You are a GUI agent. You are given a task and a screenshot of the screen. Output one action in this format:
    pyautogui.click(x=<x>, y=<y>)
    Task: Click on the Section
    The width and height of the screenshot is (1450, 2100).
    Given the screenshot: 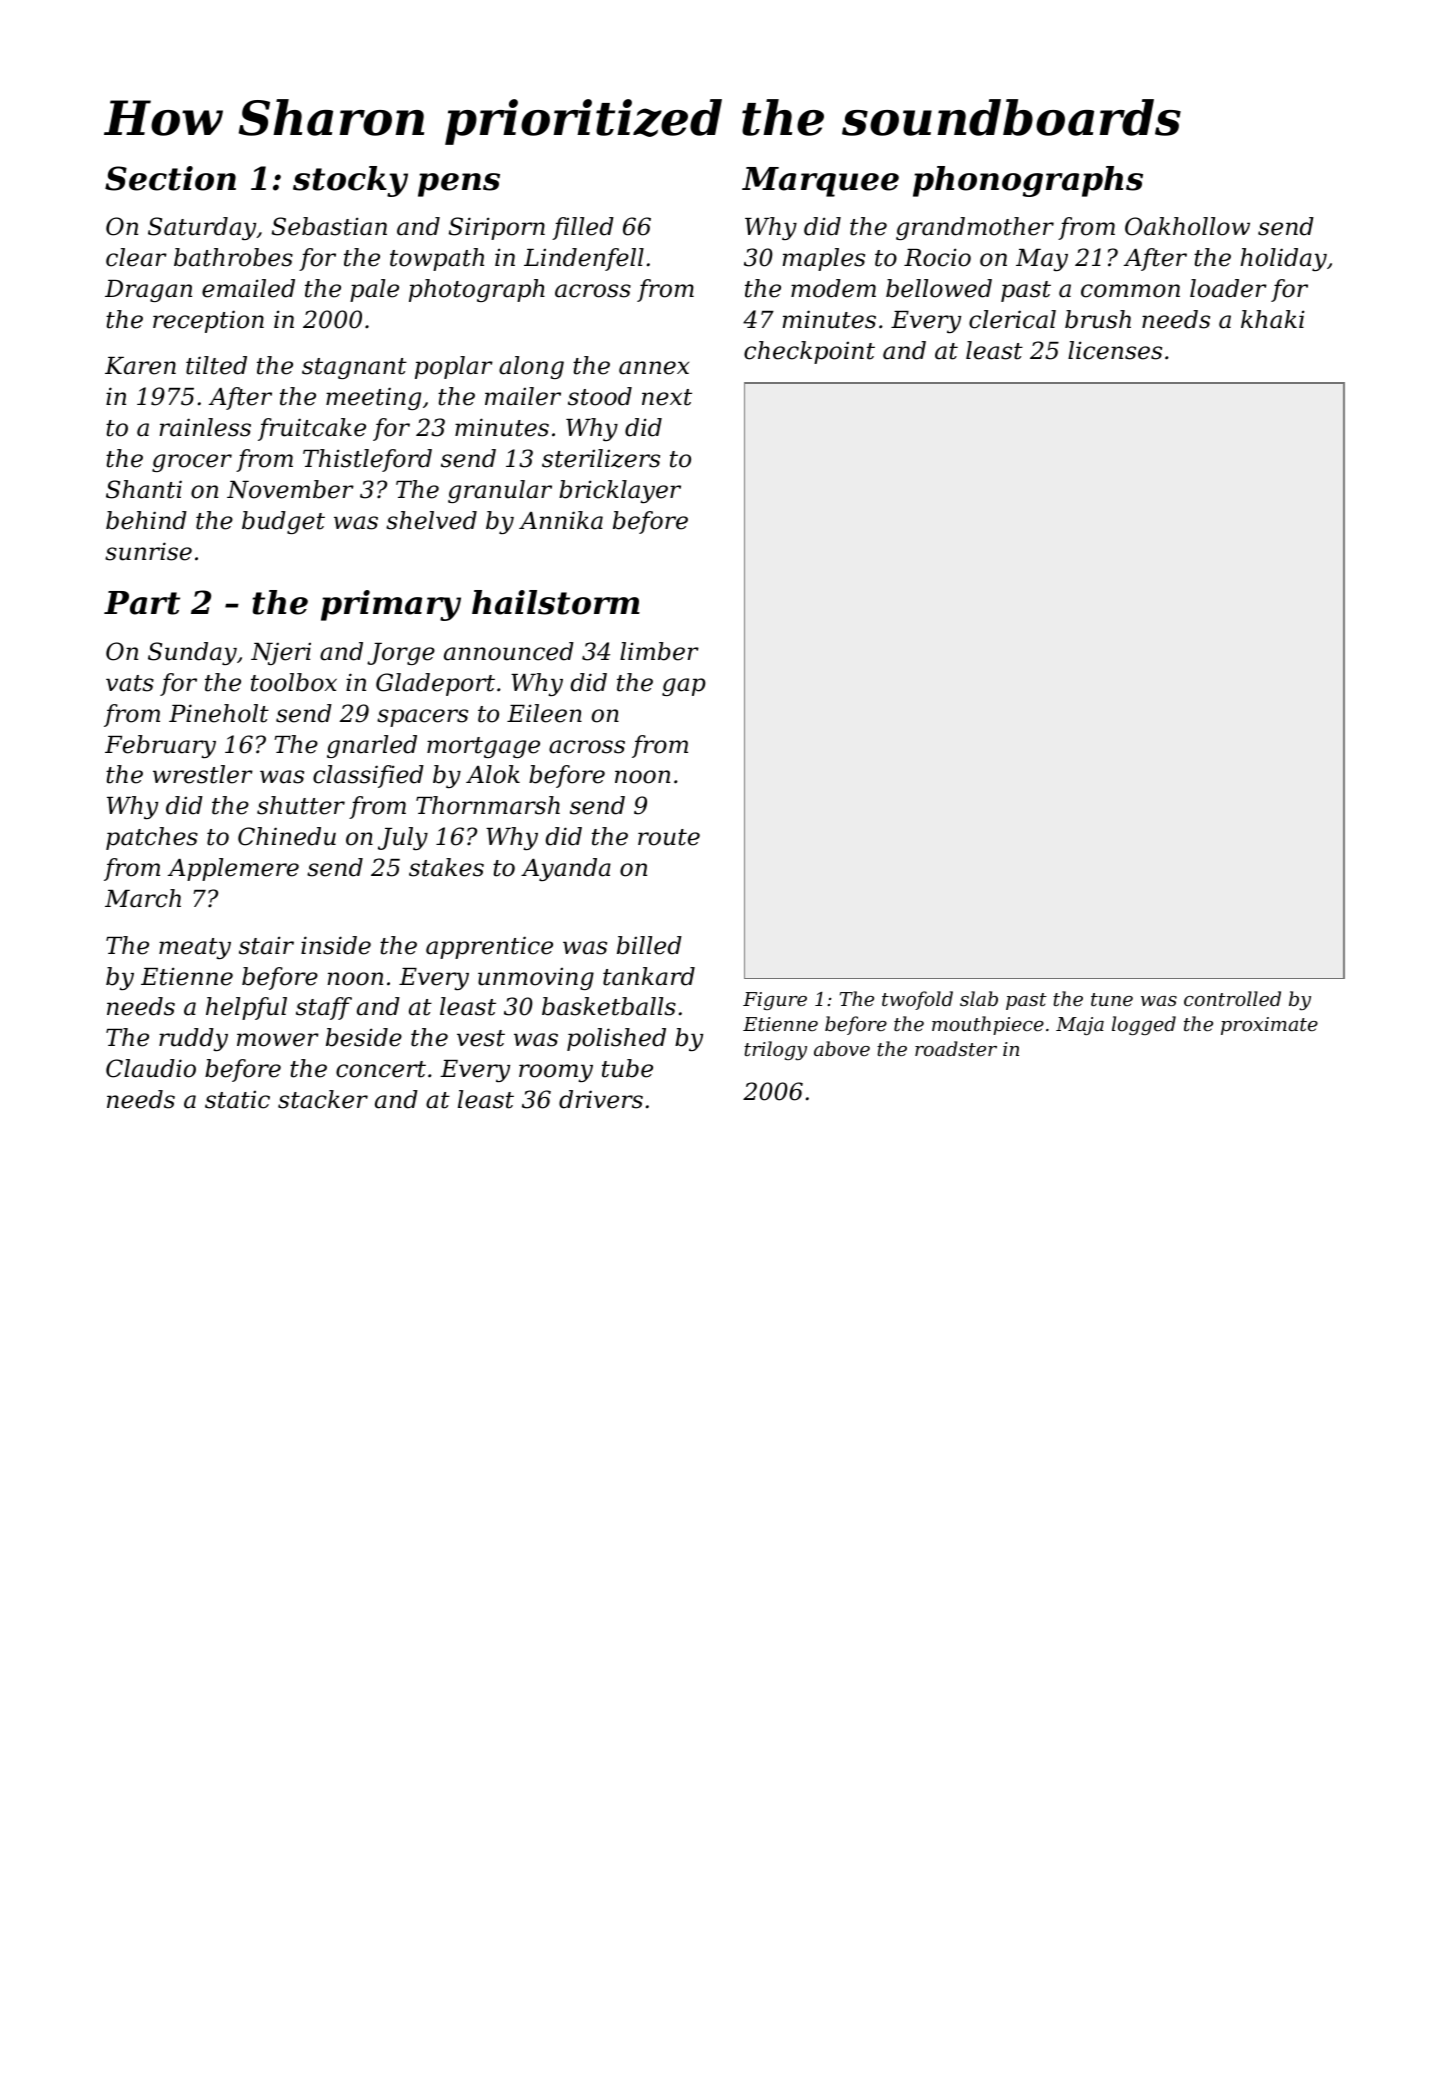 What is the action you would take?
    pyautogui.click(x=170, y=178)
